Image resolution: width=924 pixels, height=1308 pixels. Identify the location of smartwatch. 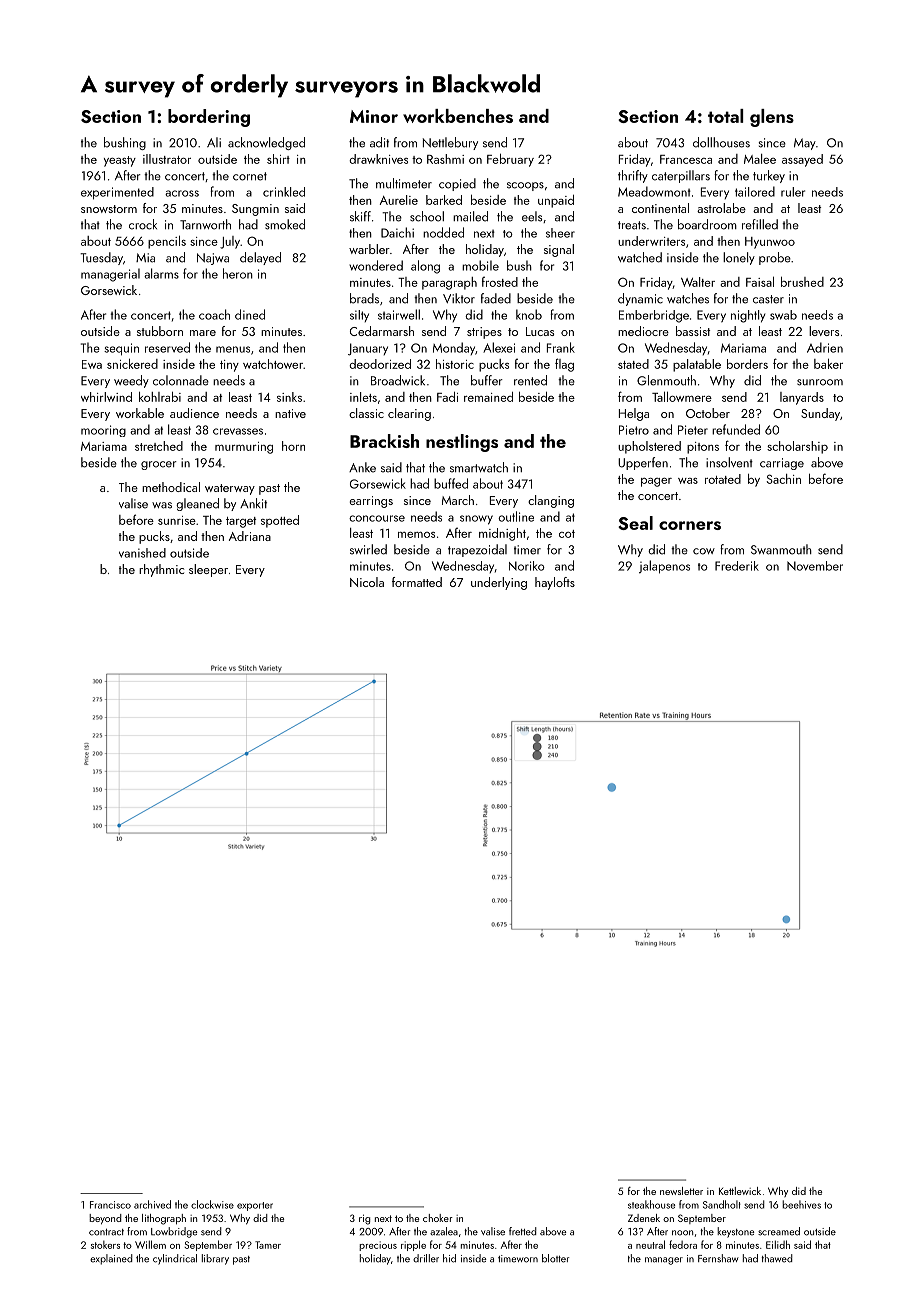
(479, 467).
